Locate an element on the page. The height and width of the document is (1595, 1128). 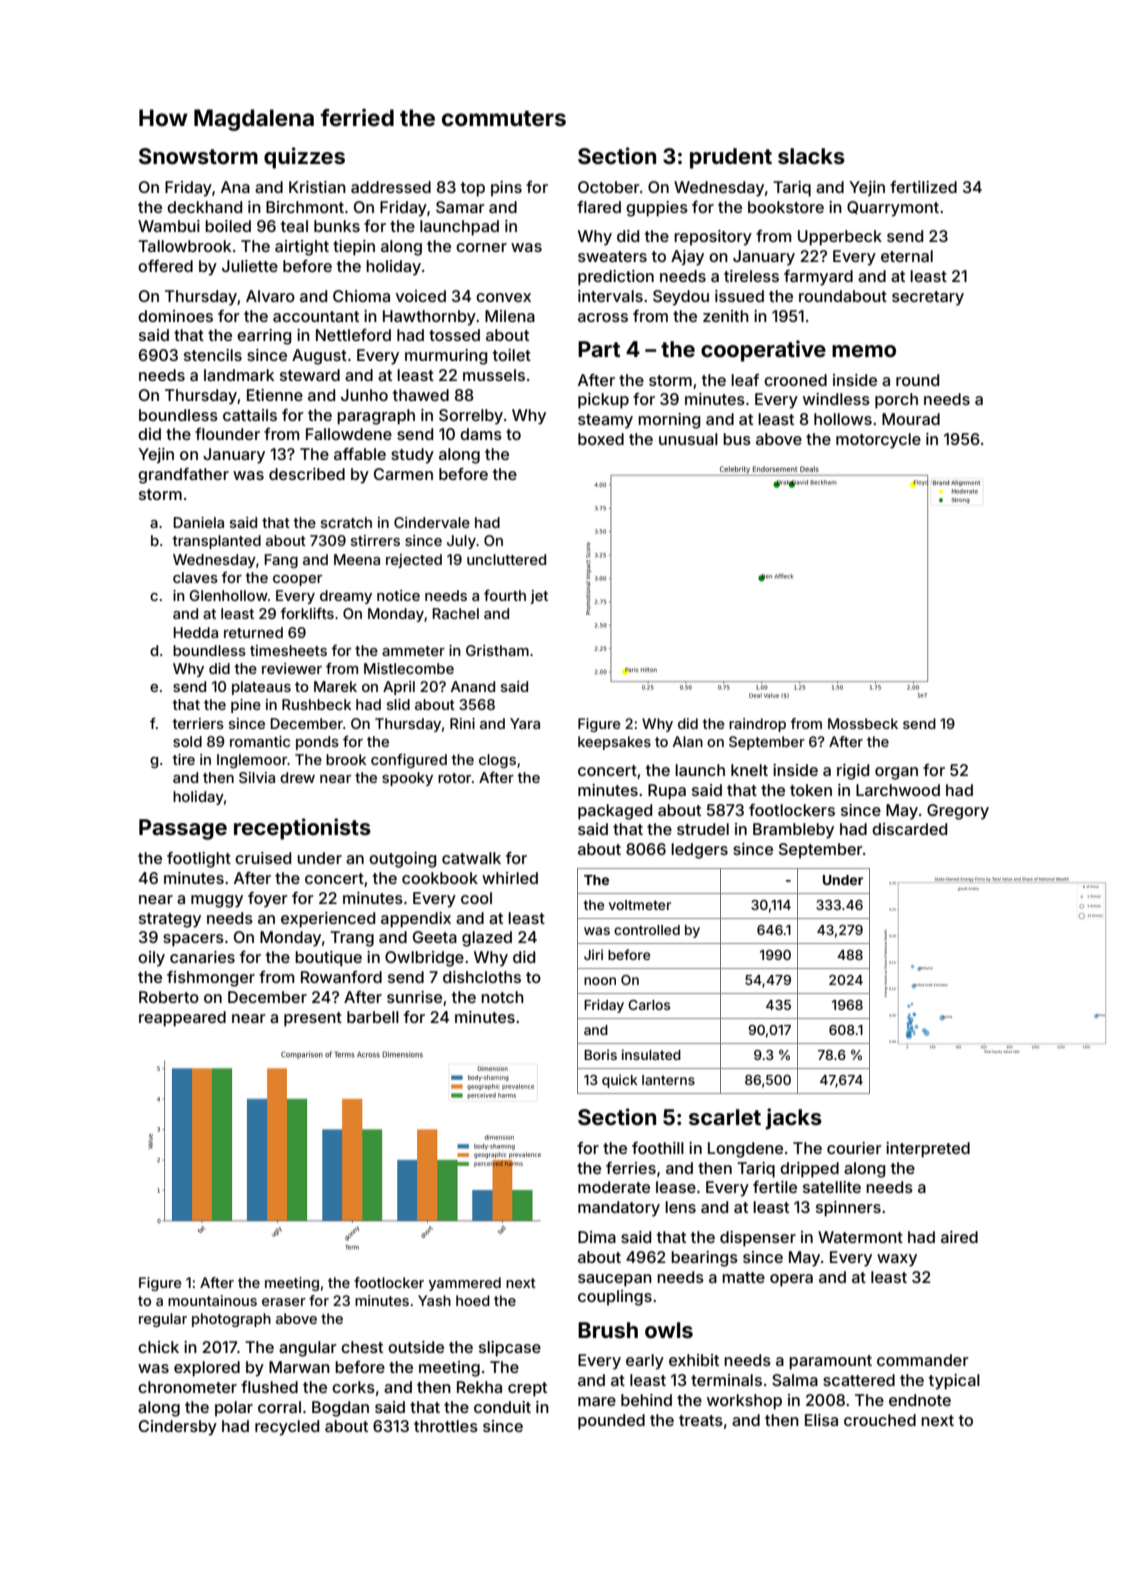
recycled is located at coordinates (287, 1428).
